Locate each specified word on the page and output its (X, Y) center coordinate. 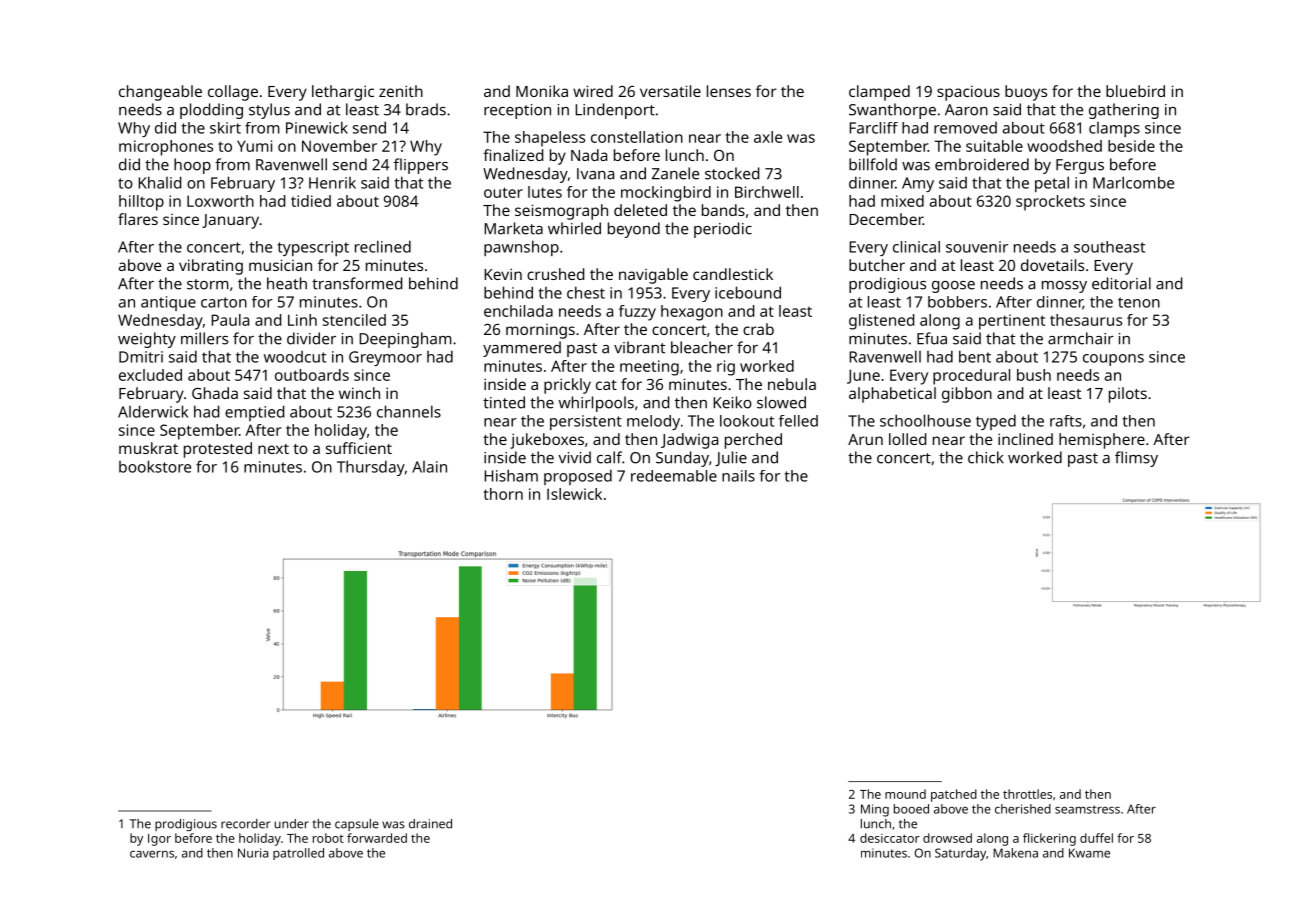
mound (905, 794)
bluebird (1135, 91)
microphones (166, 148)
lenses (729, 91)
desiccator (890, 838)
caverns (152, 854)
